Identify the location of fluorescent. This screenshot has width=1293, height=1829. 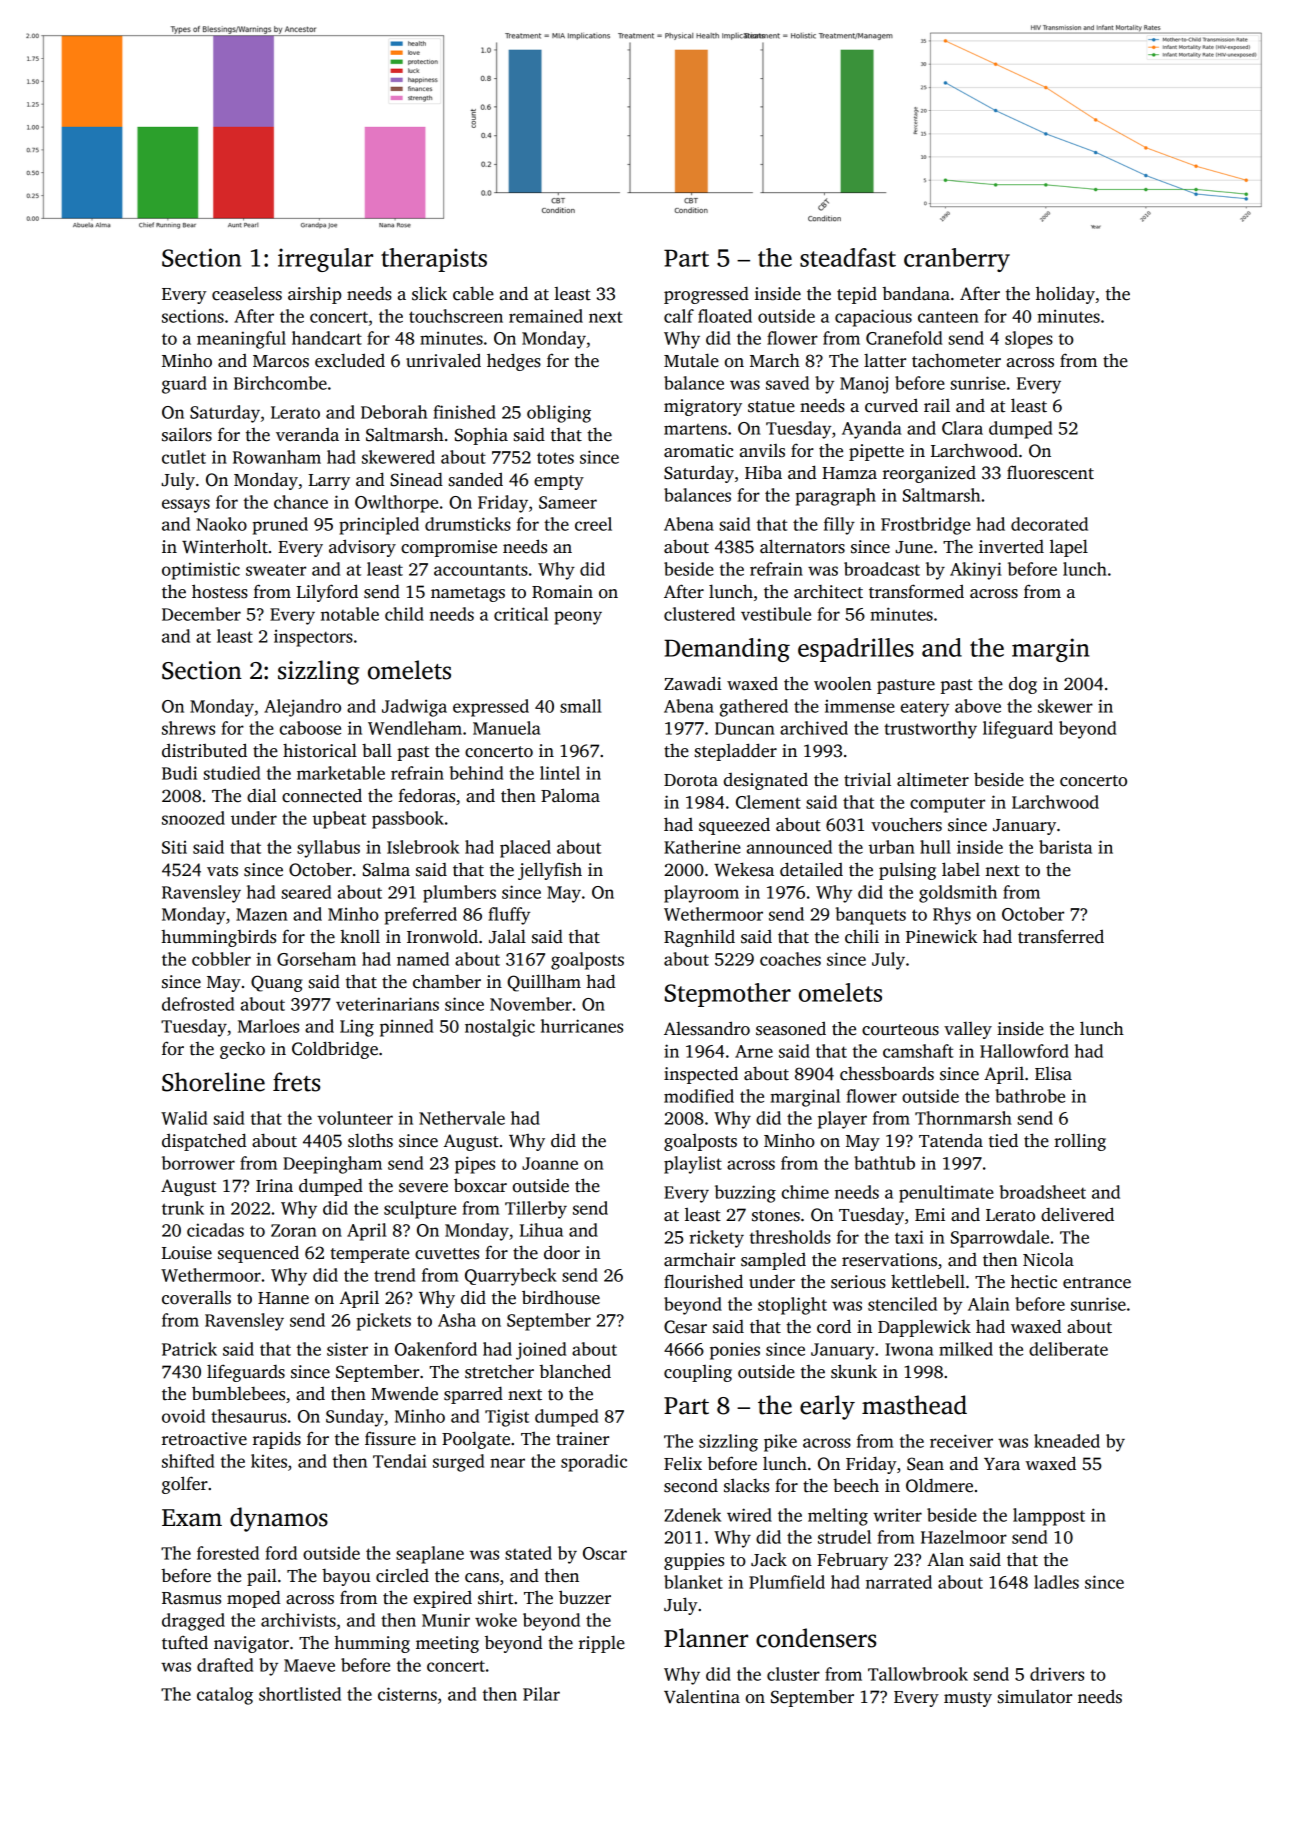
(1050, 472).
